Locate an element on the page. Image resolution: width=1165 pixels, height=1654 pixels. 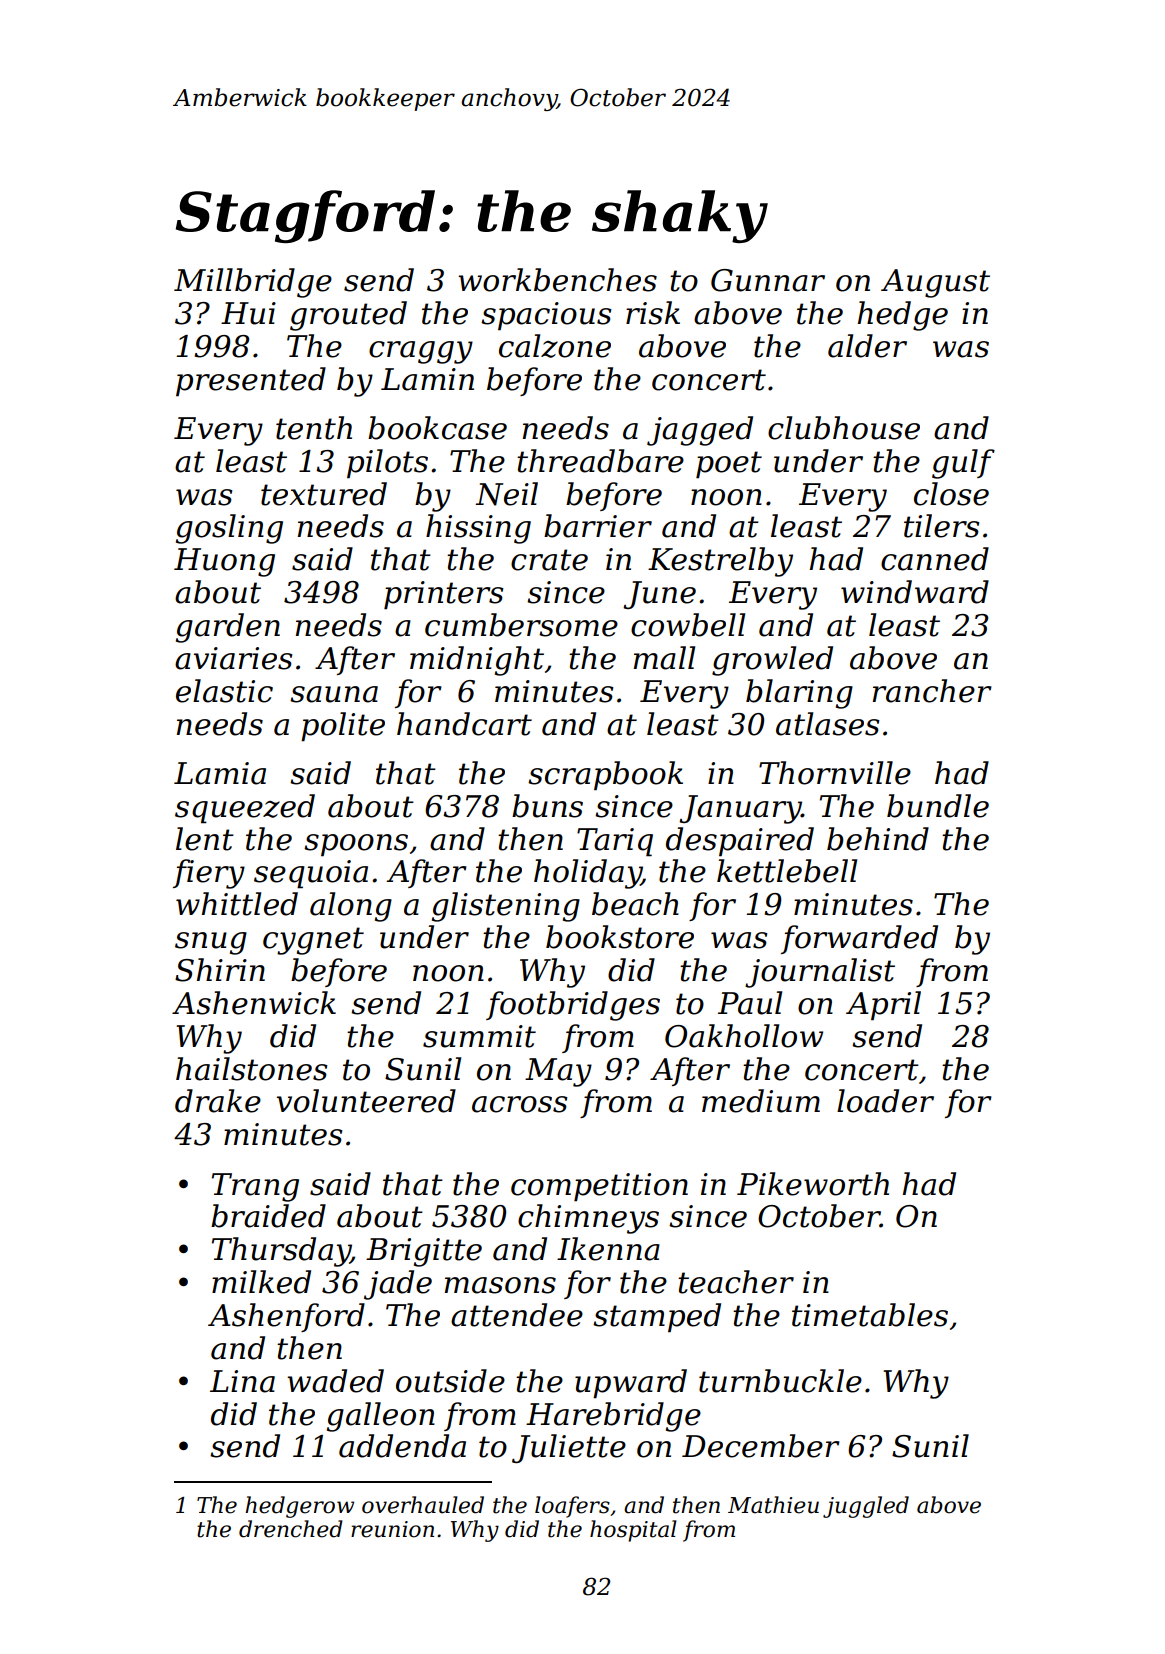
Huong is located at coordinates (224, 562).
